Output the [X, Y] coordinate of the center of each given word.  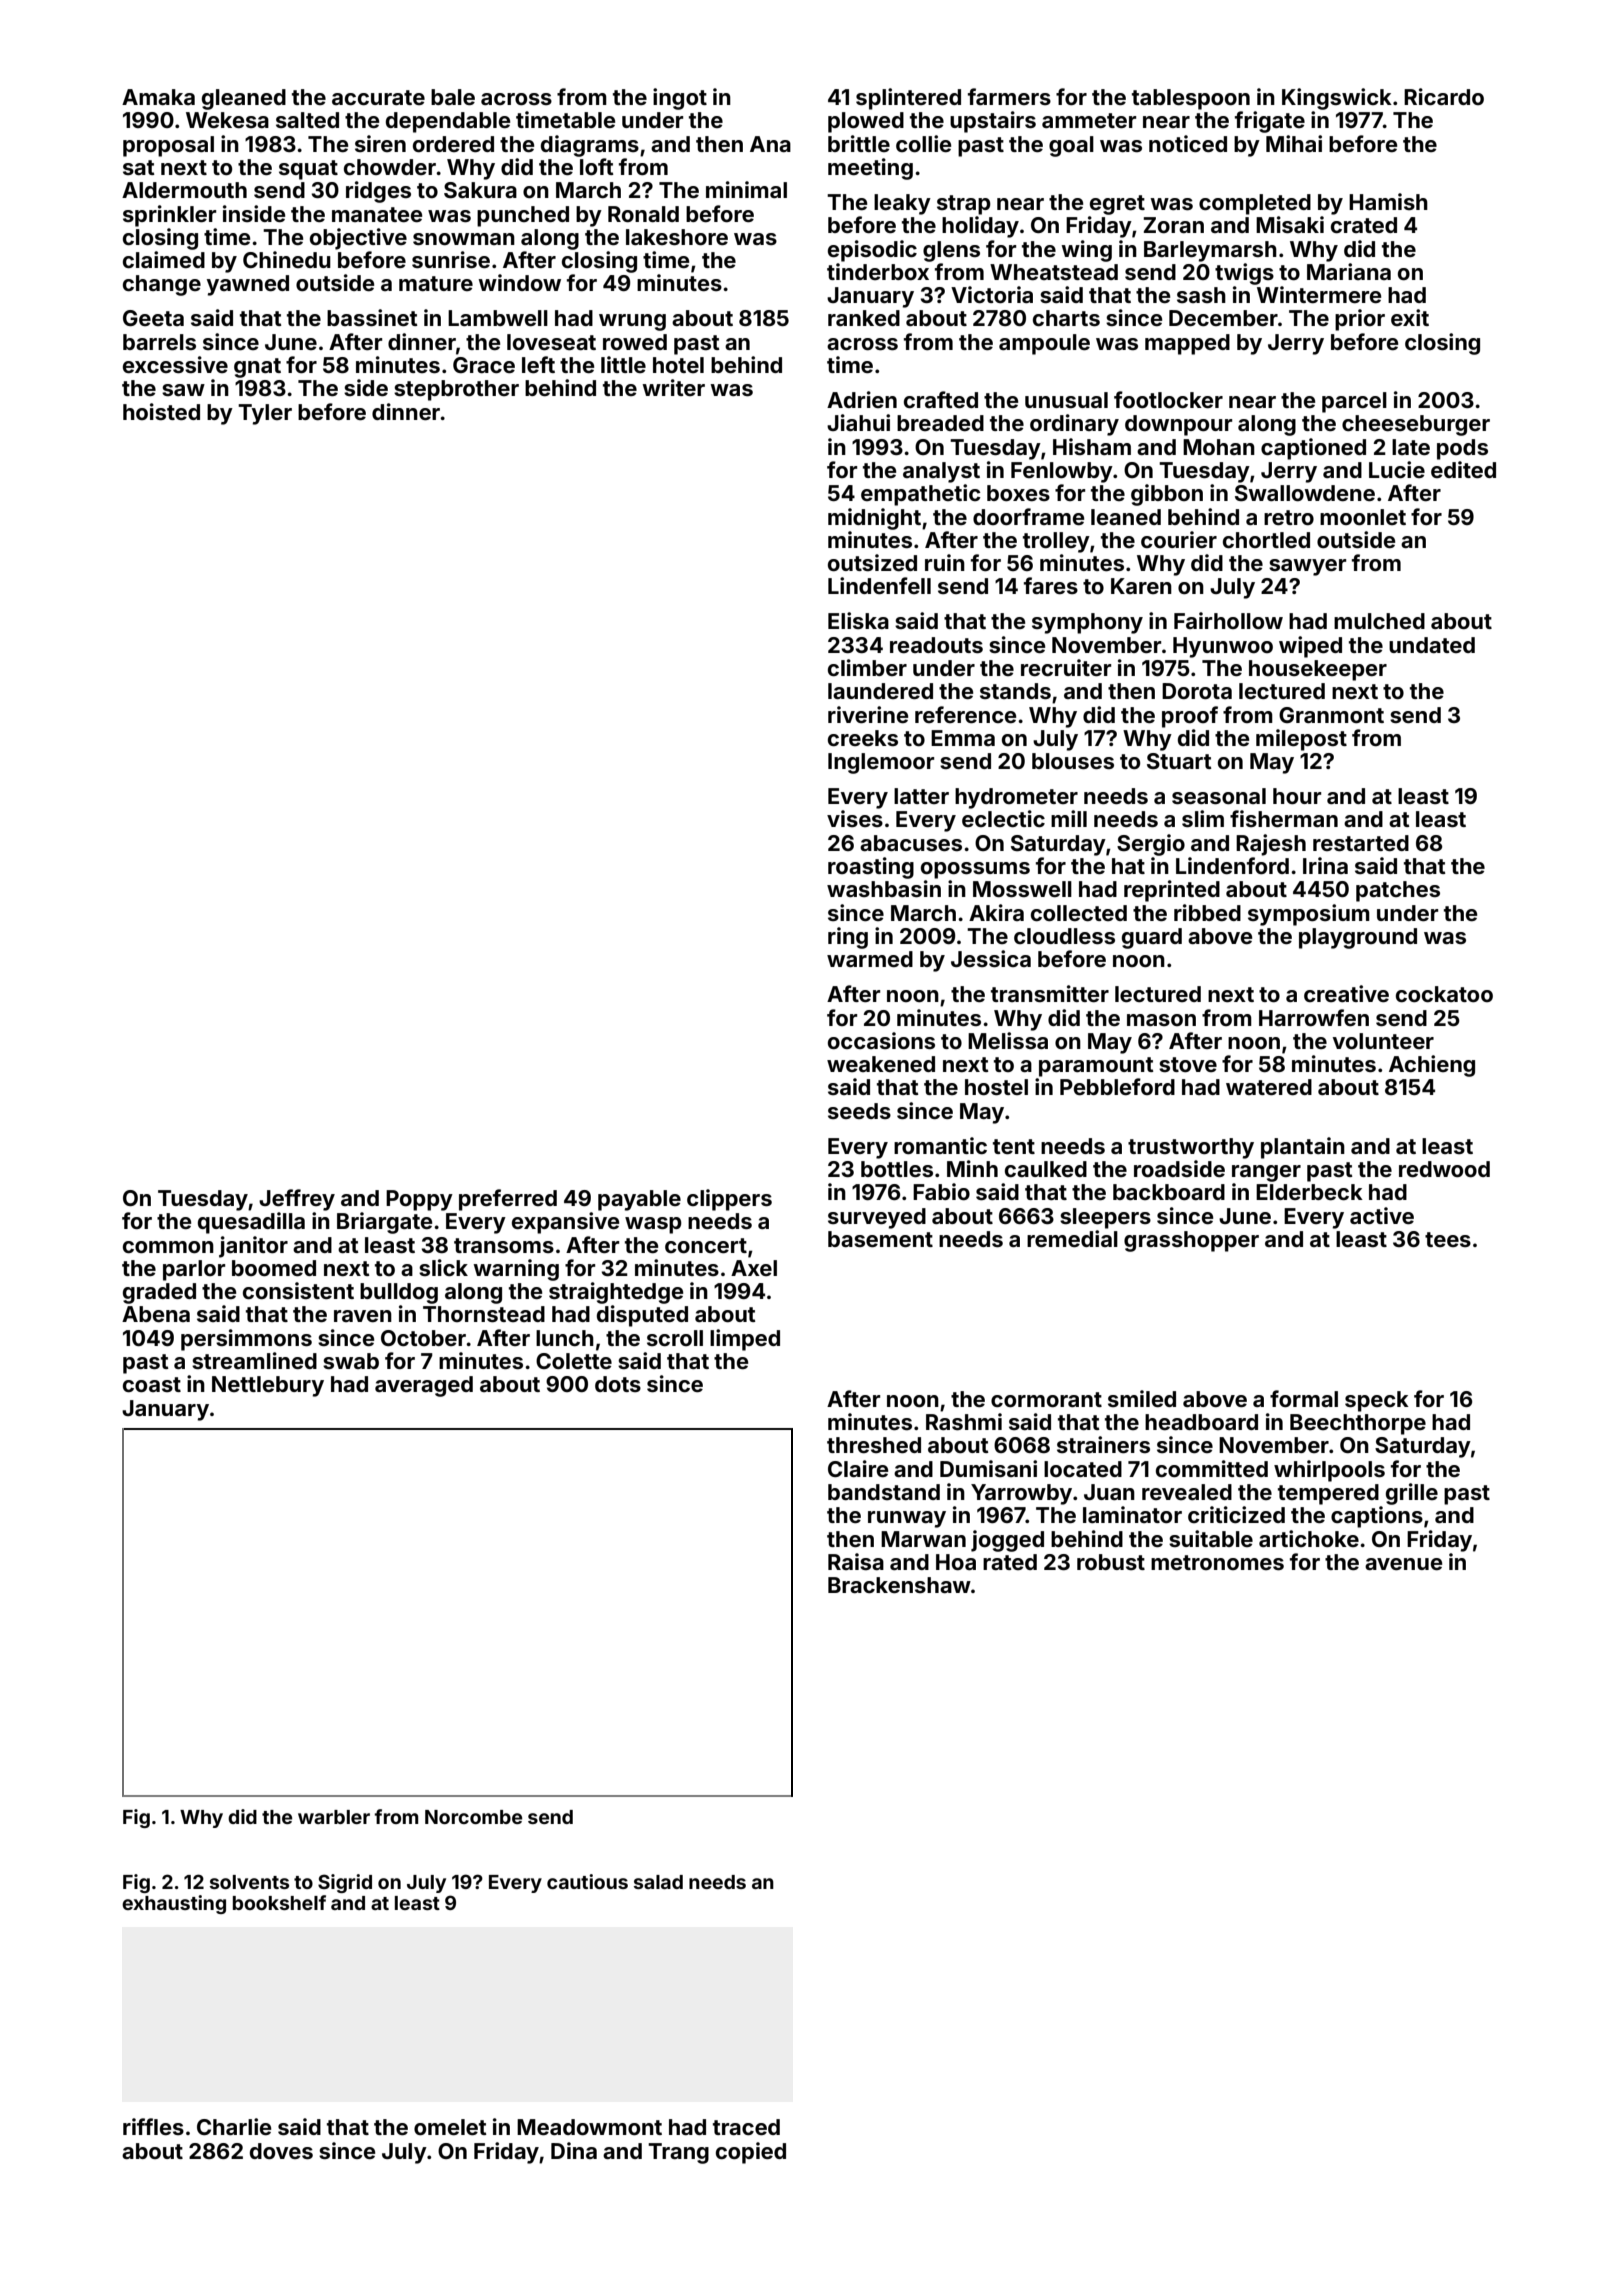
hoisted [161, 411]
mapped [1187, 344]
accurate [378, 97]
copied [751, 2153]
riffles [153, 2126]
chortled [1266, 540]
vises [855, 818]
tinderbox [878, 271]
